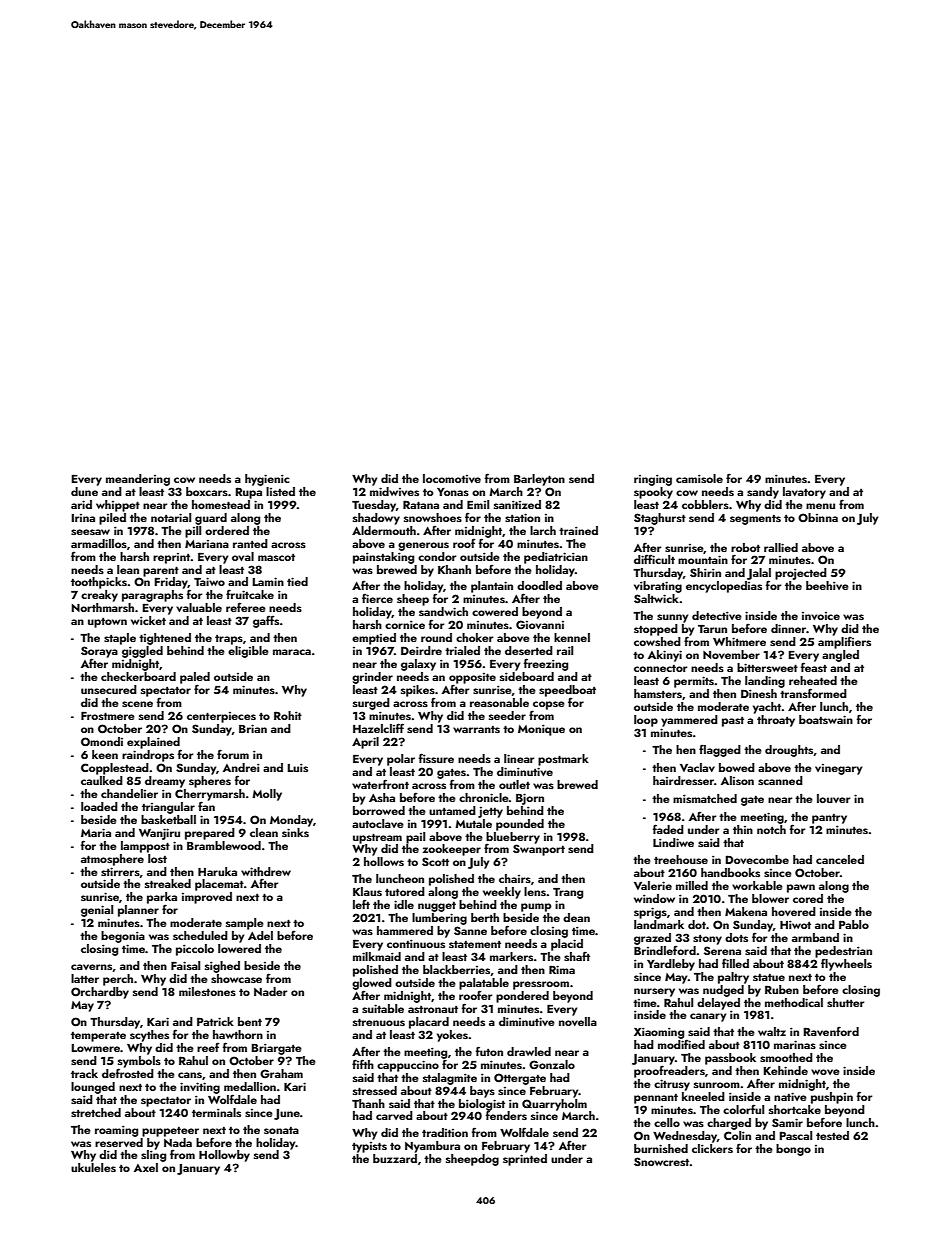 The image size is (952, 1233). Describe the element at coordinates (730, 1059) in the document. I see `passbook` at that location.
